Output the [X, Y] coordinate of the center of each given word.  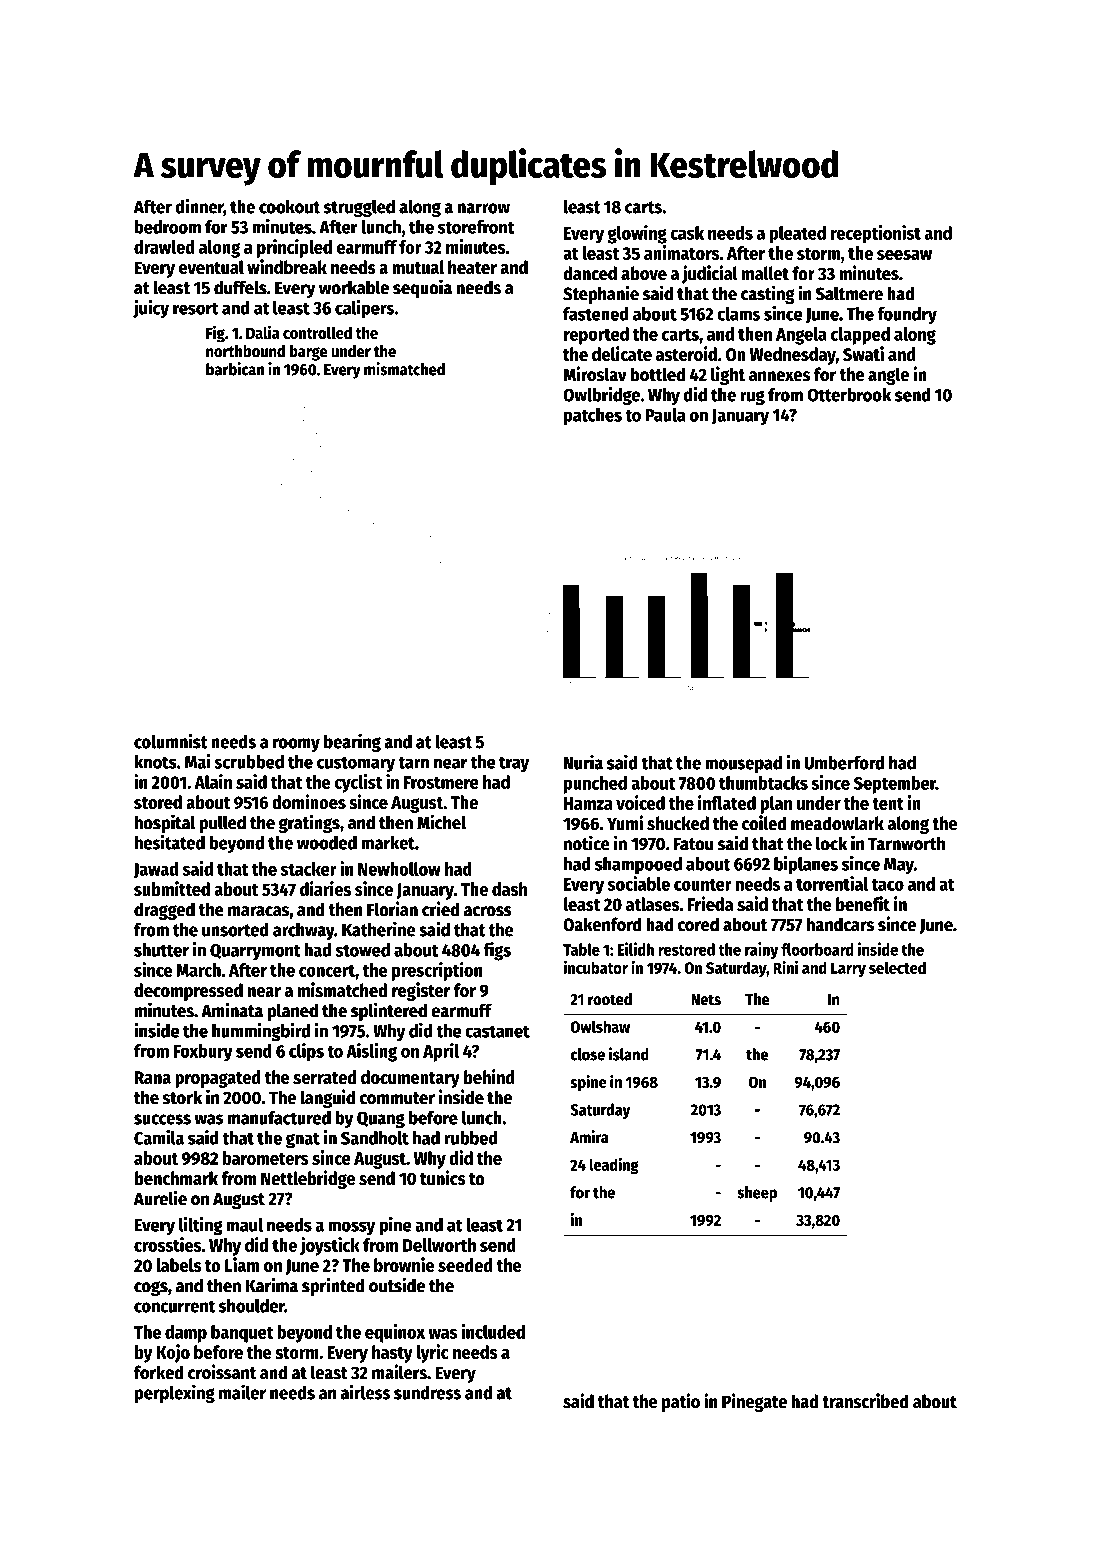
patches [593, 417]
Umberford [844, 762]
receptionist [876, 234]
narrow [483, 208]
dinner [199, 207]
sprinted [333, 1286]
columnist [171, 741]
